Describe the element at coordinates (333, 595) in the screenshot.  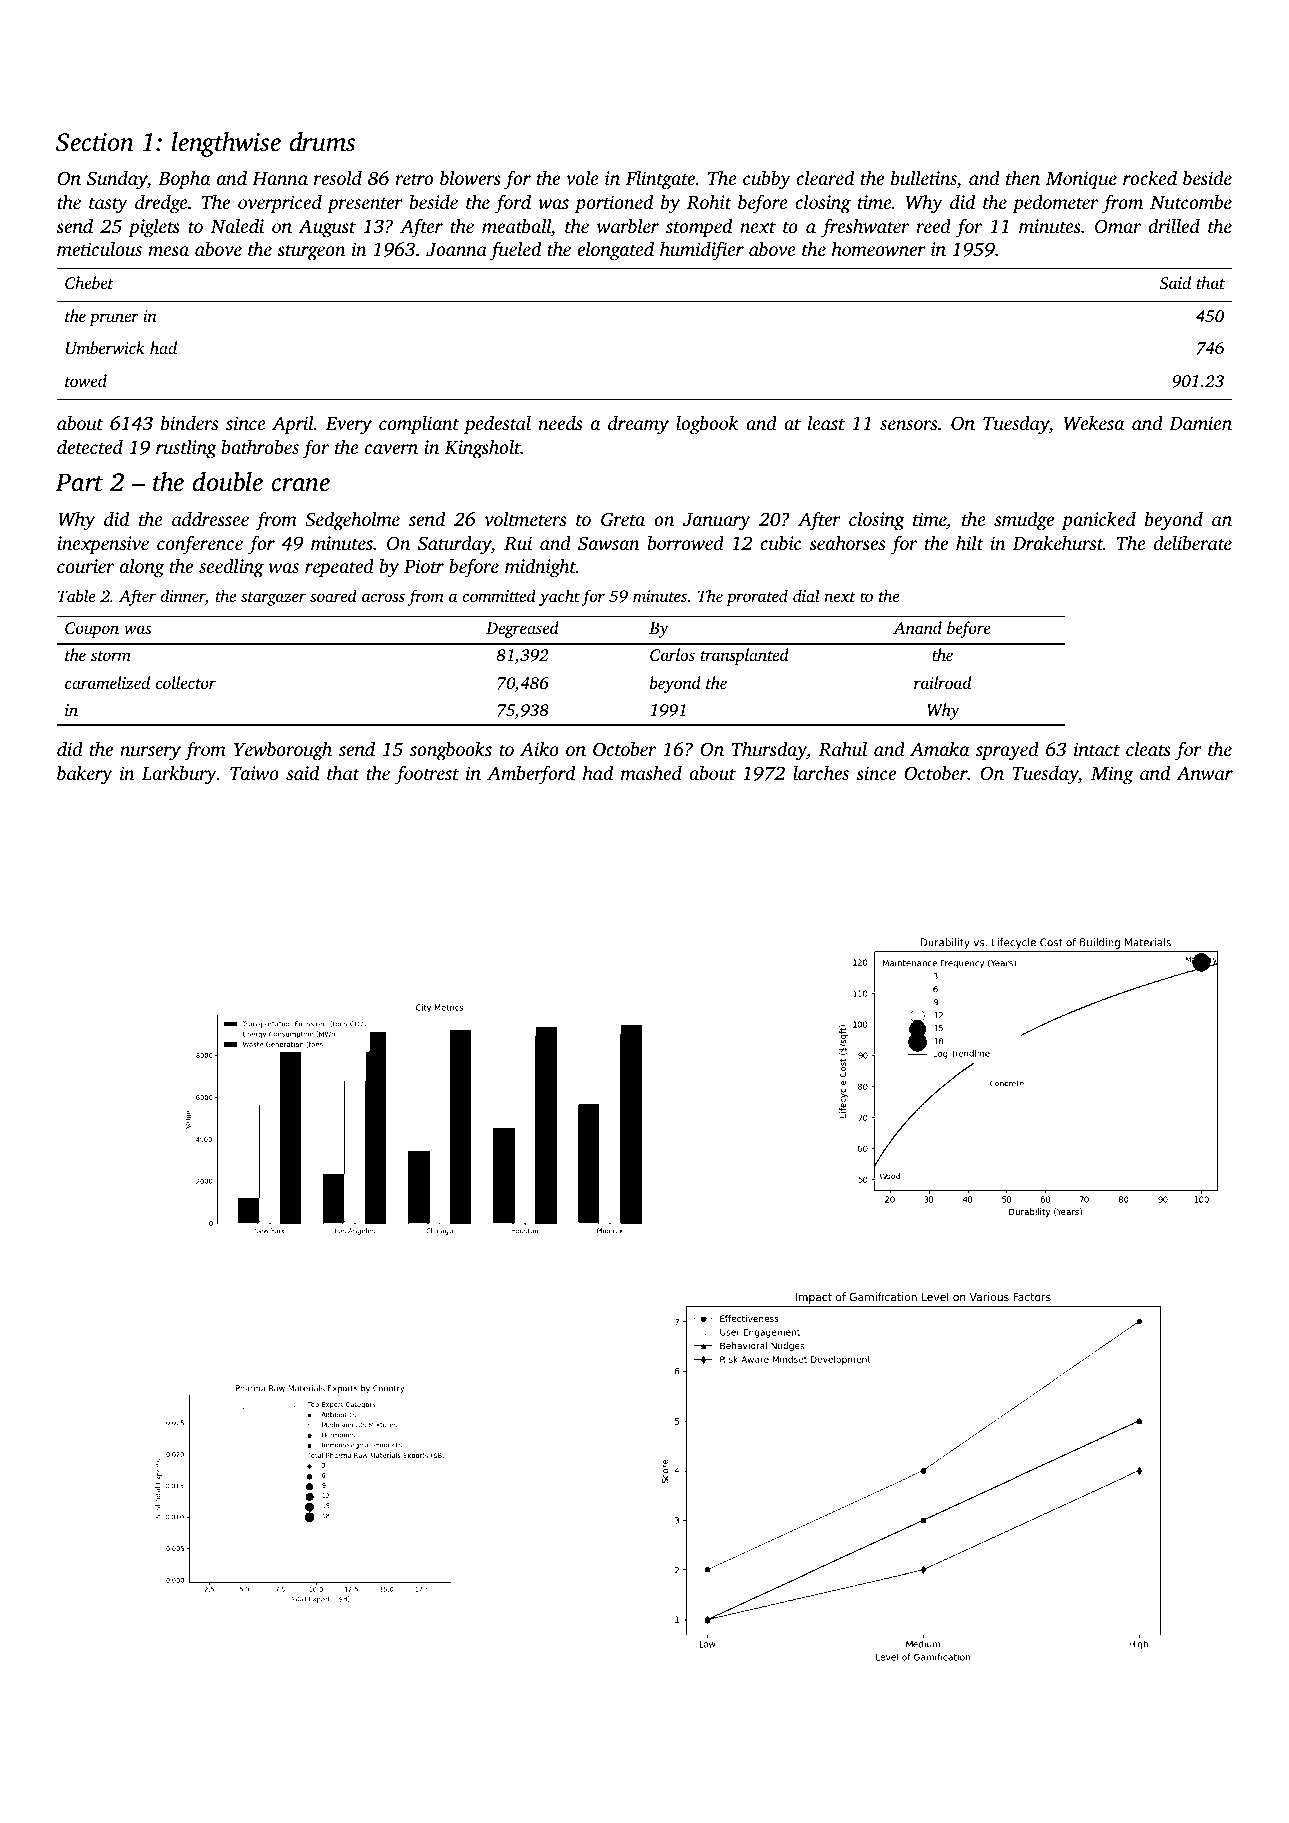
I see `soared` at that location.
